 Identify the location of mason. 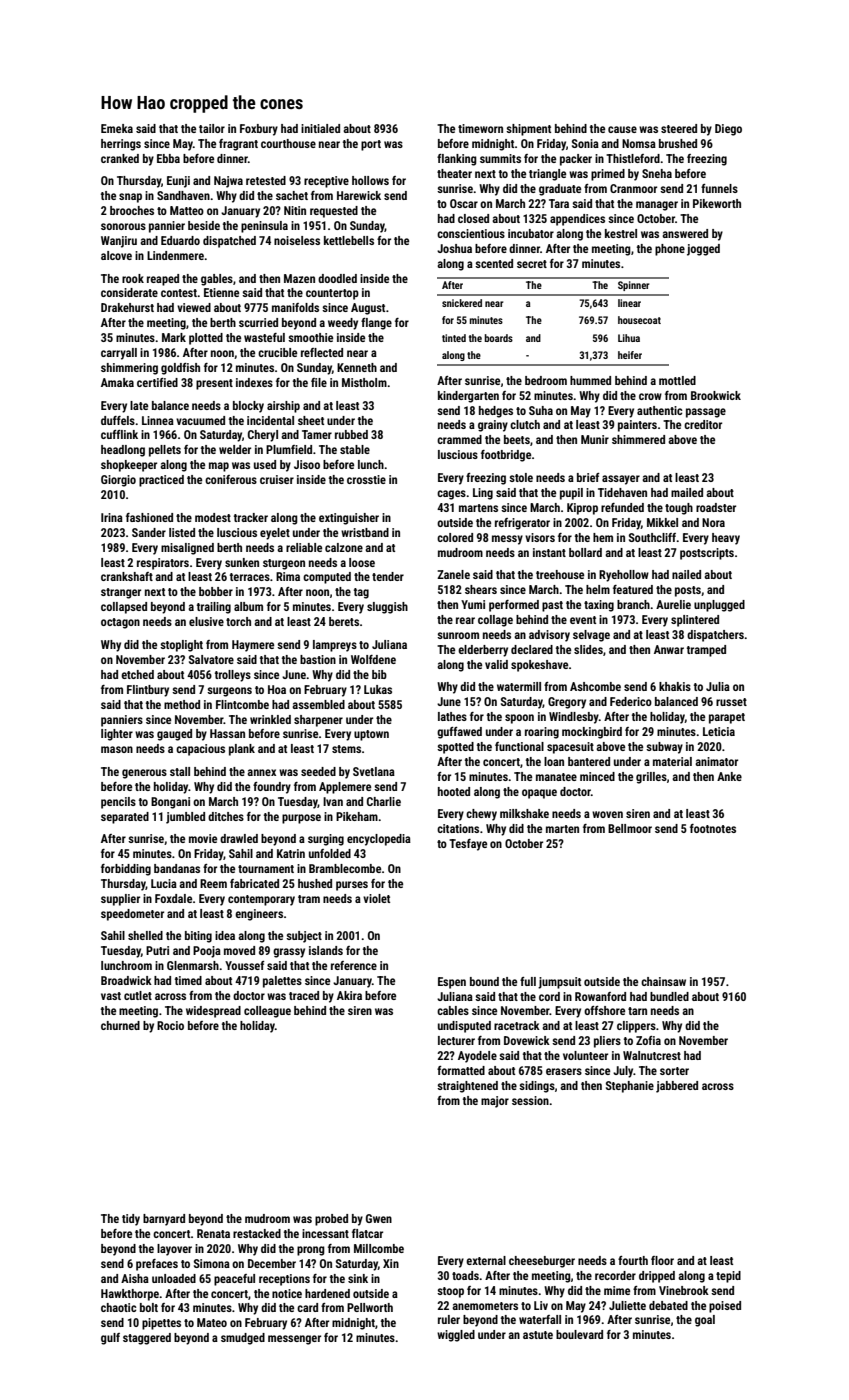
(117, 749).
